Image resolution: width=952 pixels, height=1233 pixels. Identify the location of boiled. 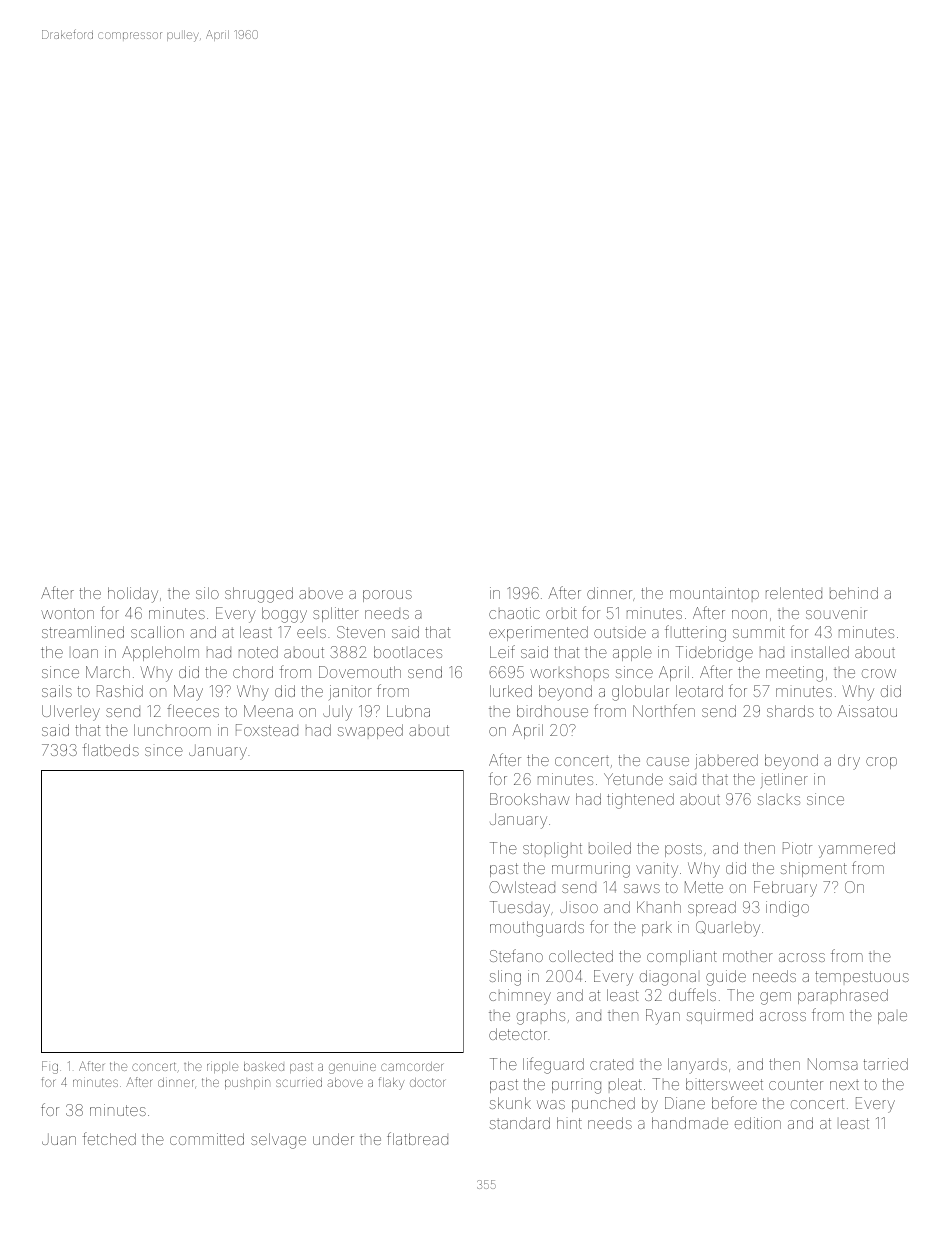
(610, 848).
